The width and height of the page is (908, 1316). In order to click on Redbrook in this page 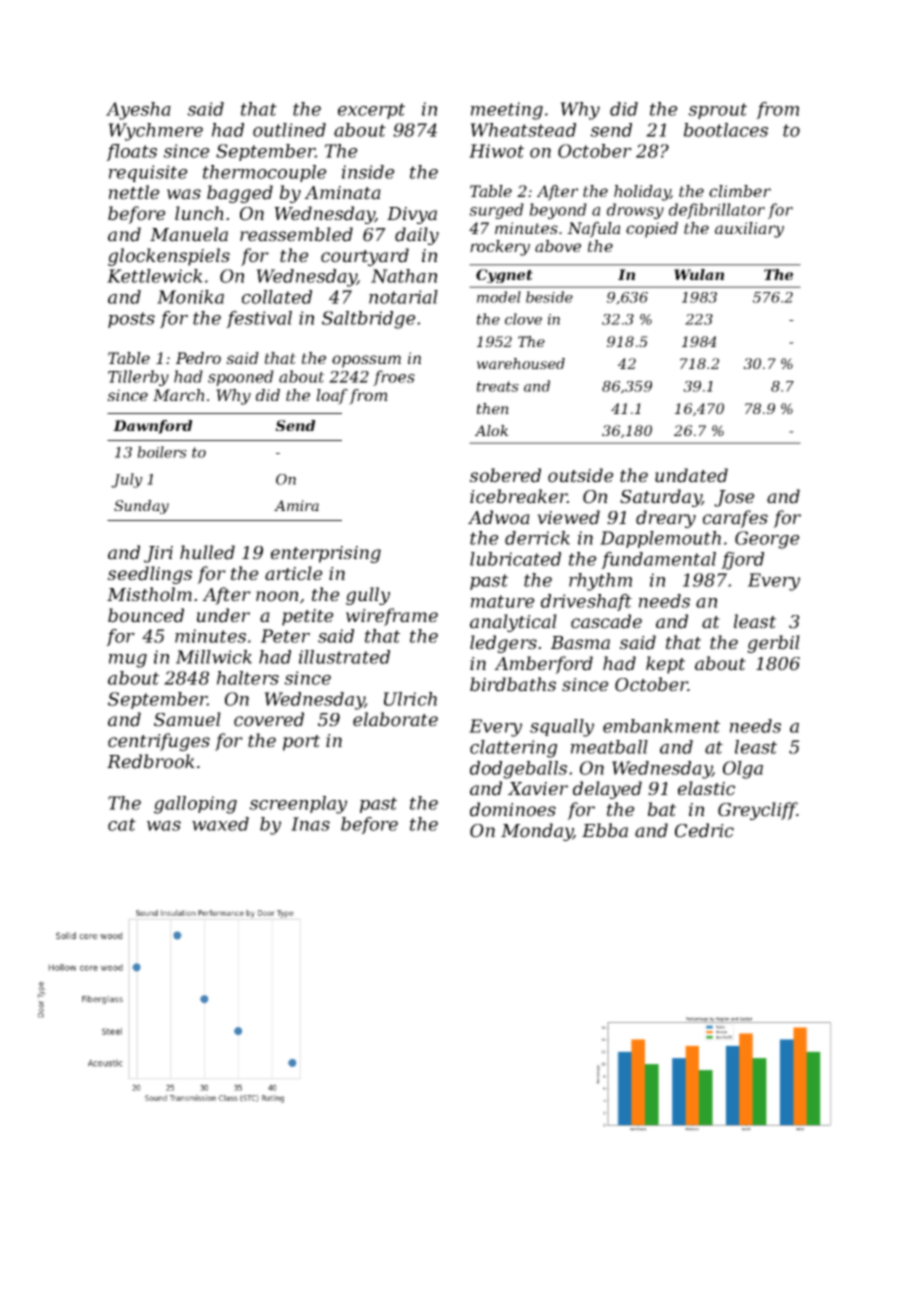, I will do `click(151, 761)`.
